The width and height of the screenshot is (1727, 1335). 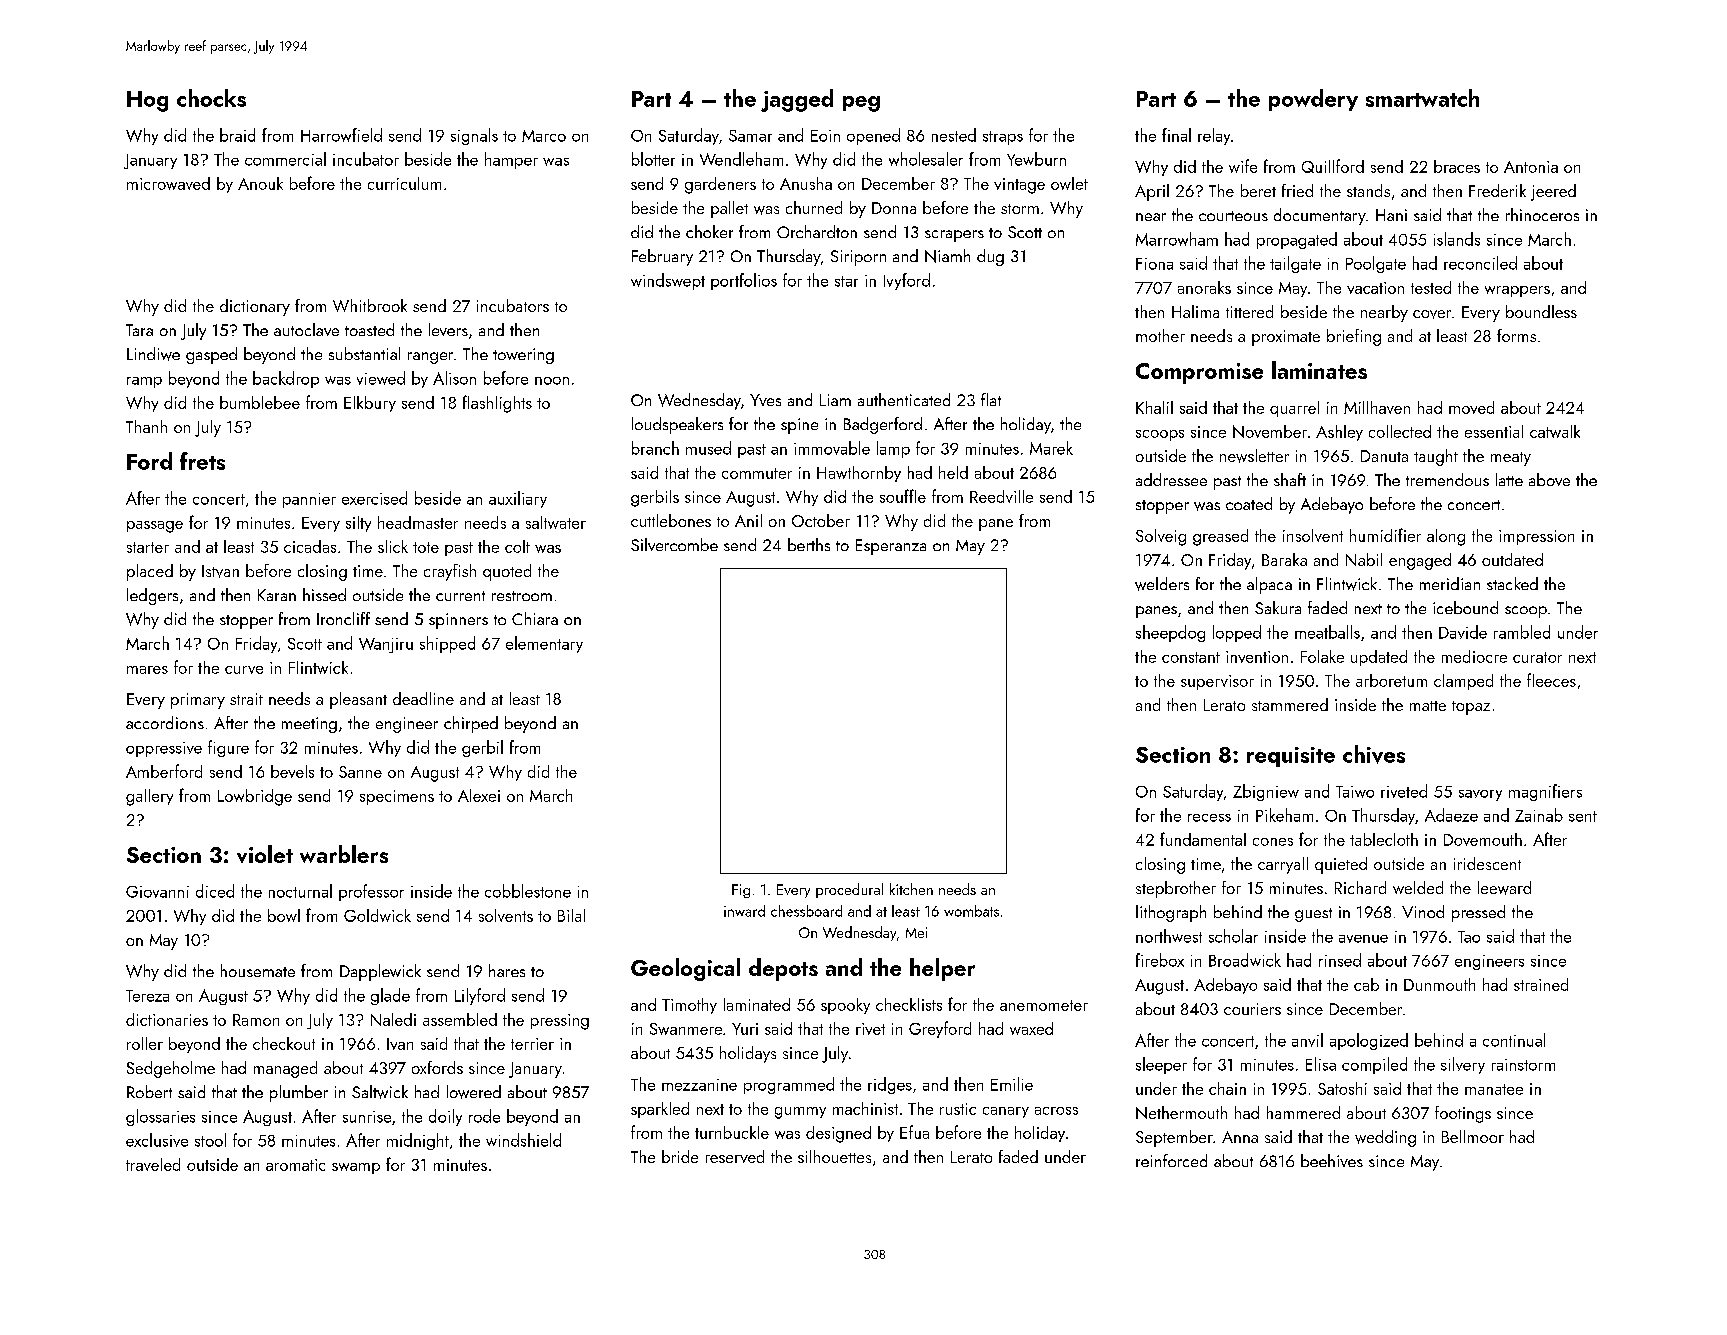 I want to click on matte, so click(x=1428, y=706).
